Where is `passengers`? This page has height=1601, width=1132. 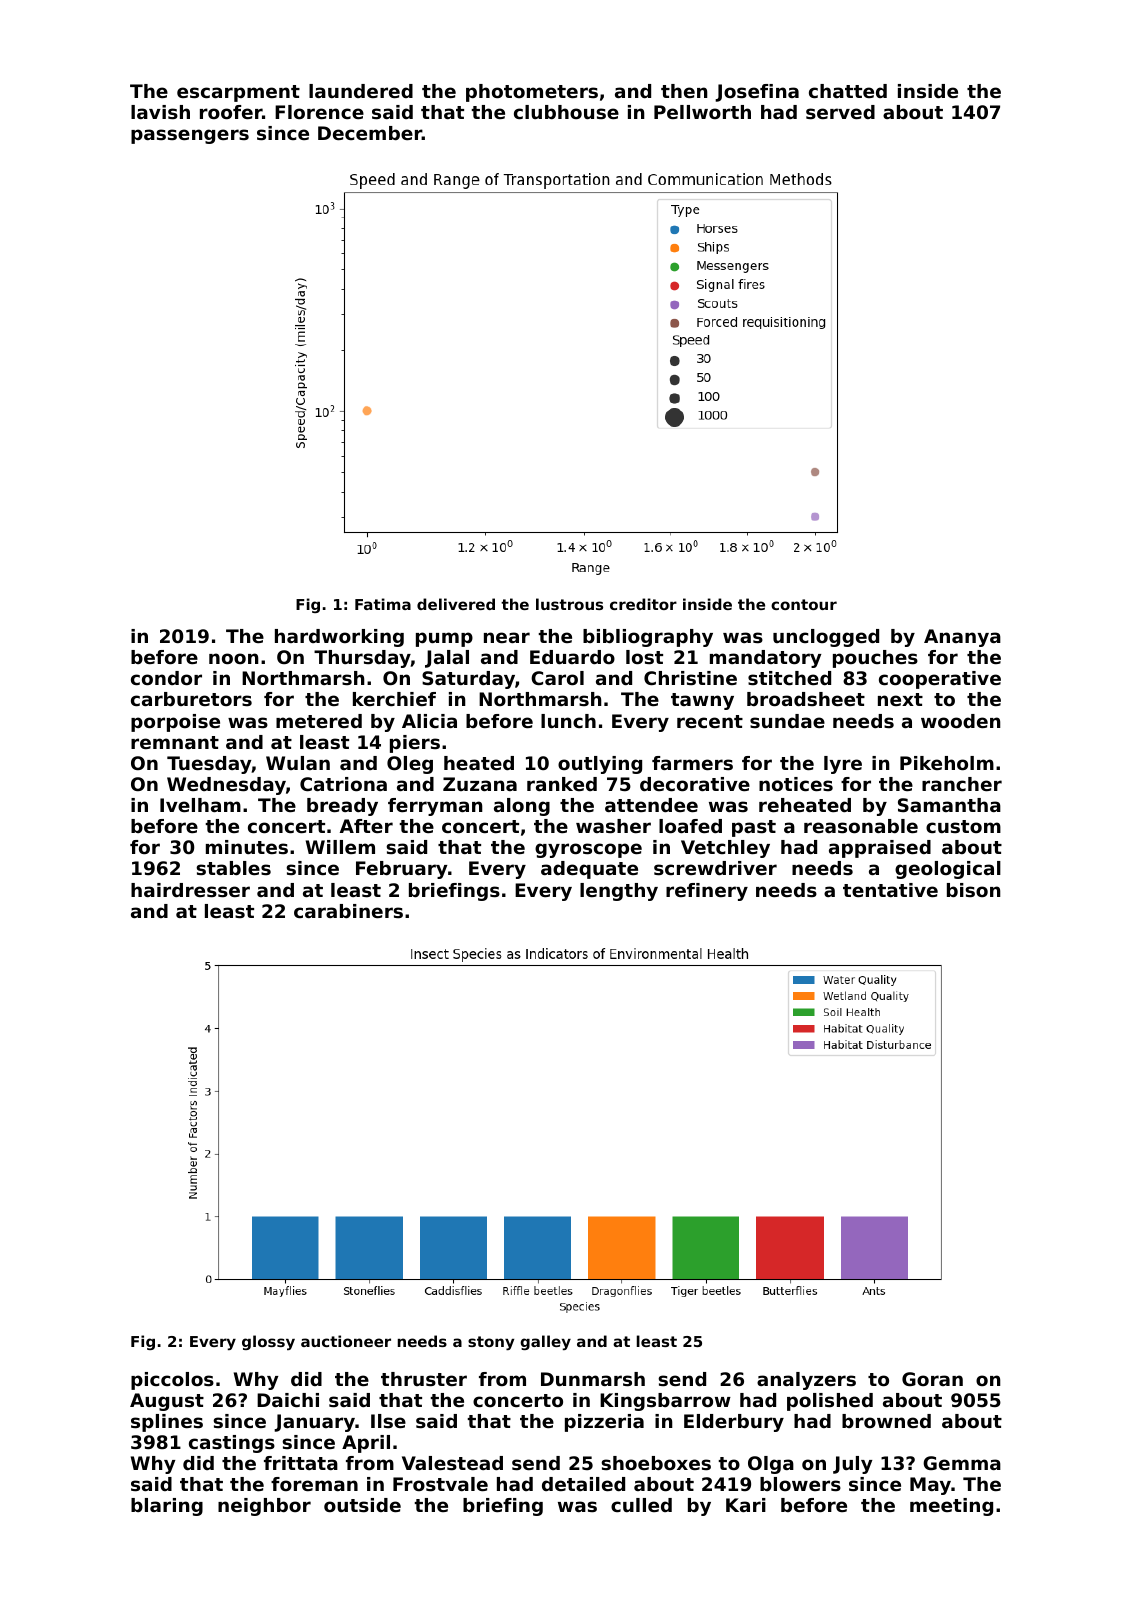 passengers is located at coordinates (190, 136).
